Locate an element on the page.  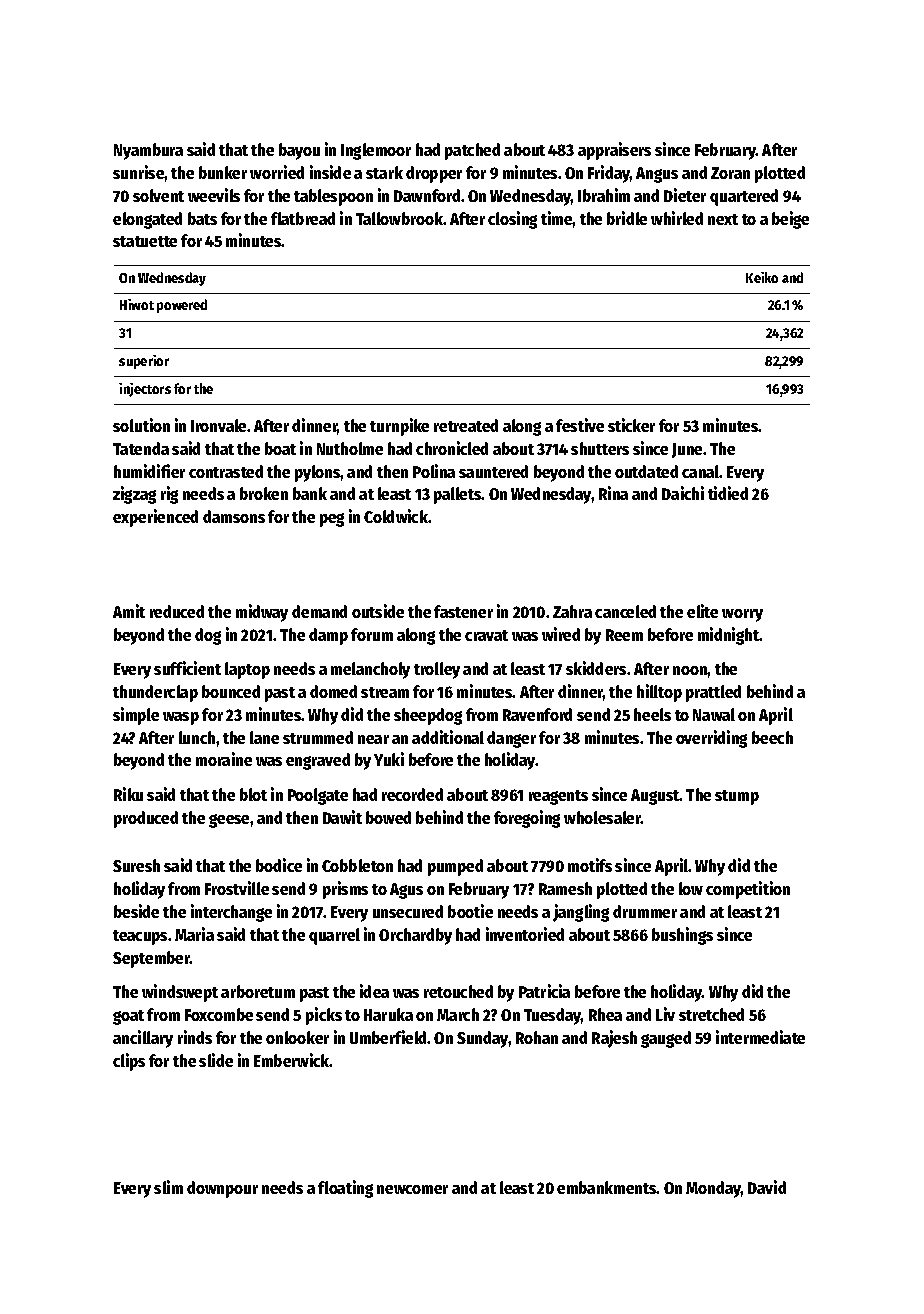
bunker is located at coordinates (223, 172).
